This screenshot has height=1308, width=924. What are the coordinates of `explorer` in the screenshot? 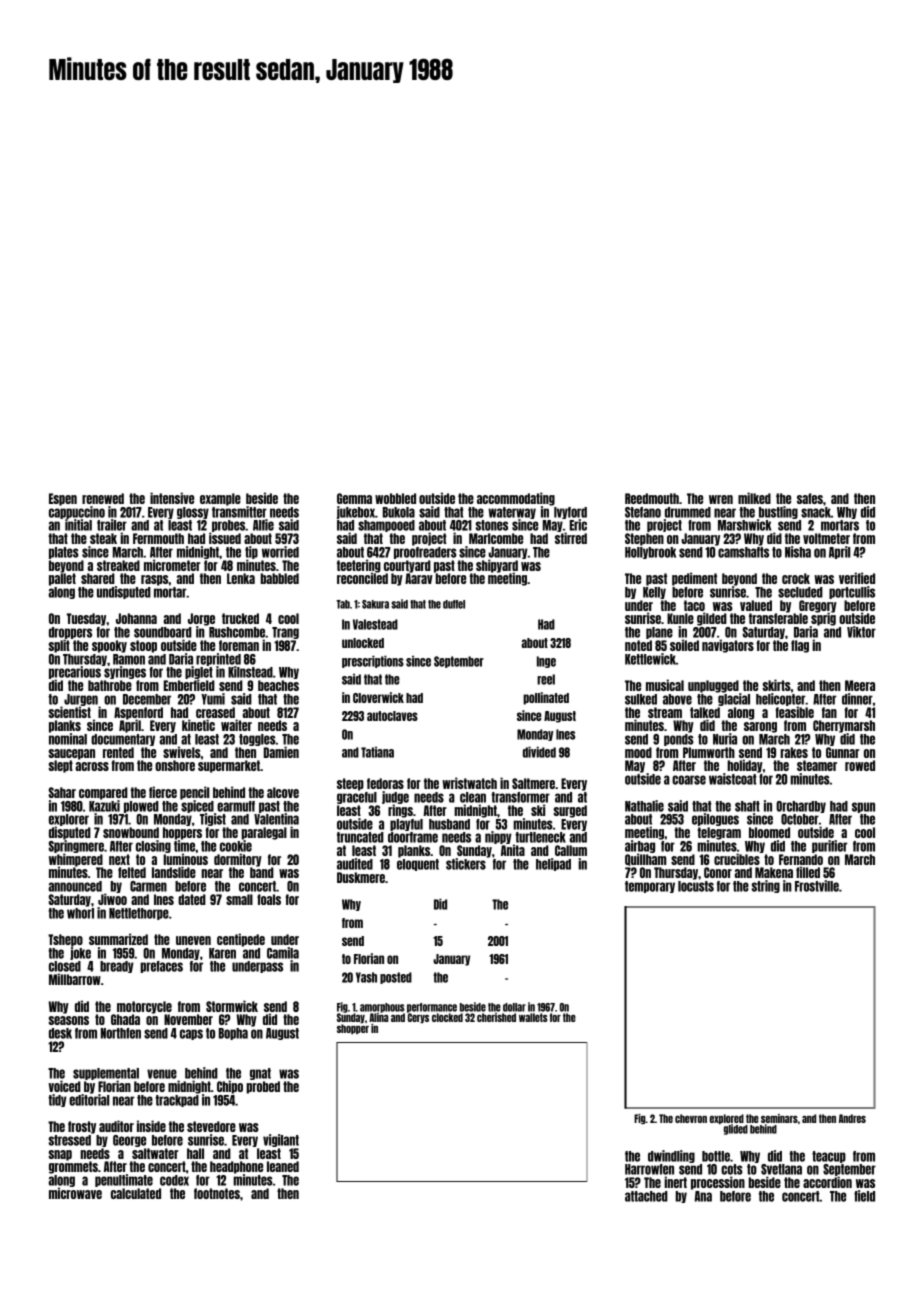 It's located at (69, 820).
